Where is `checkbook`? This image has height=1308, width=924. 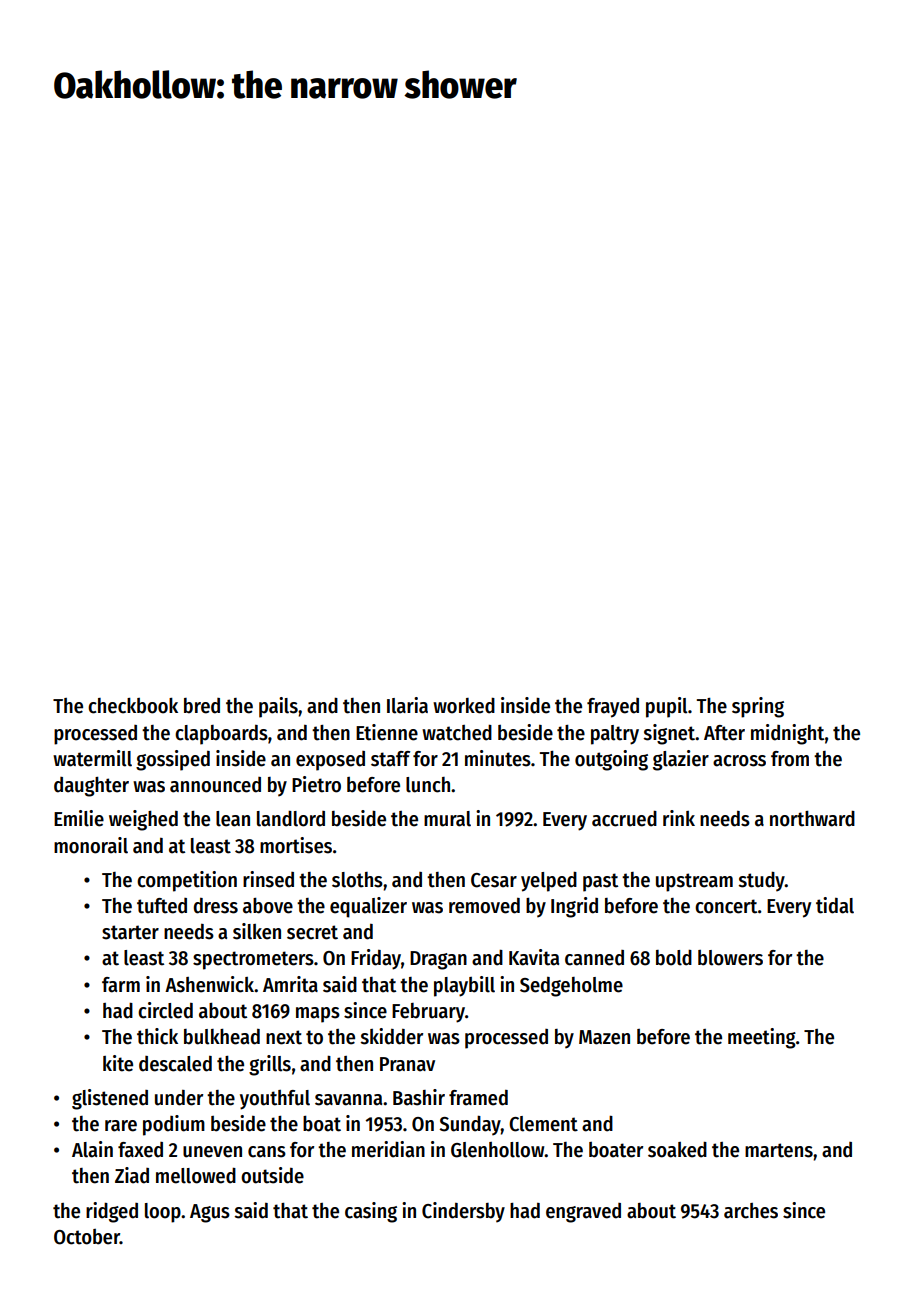 checkbook is located at coordinates (133, 706).
